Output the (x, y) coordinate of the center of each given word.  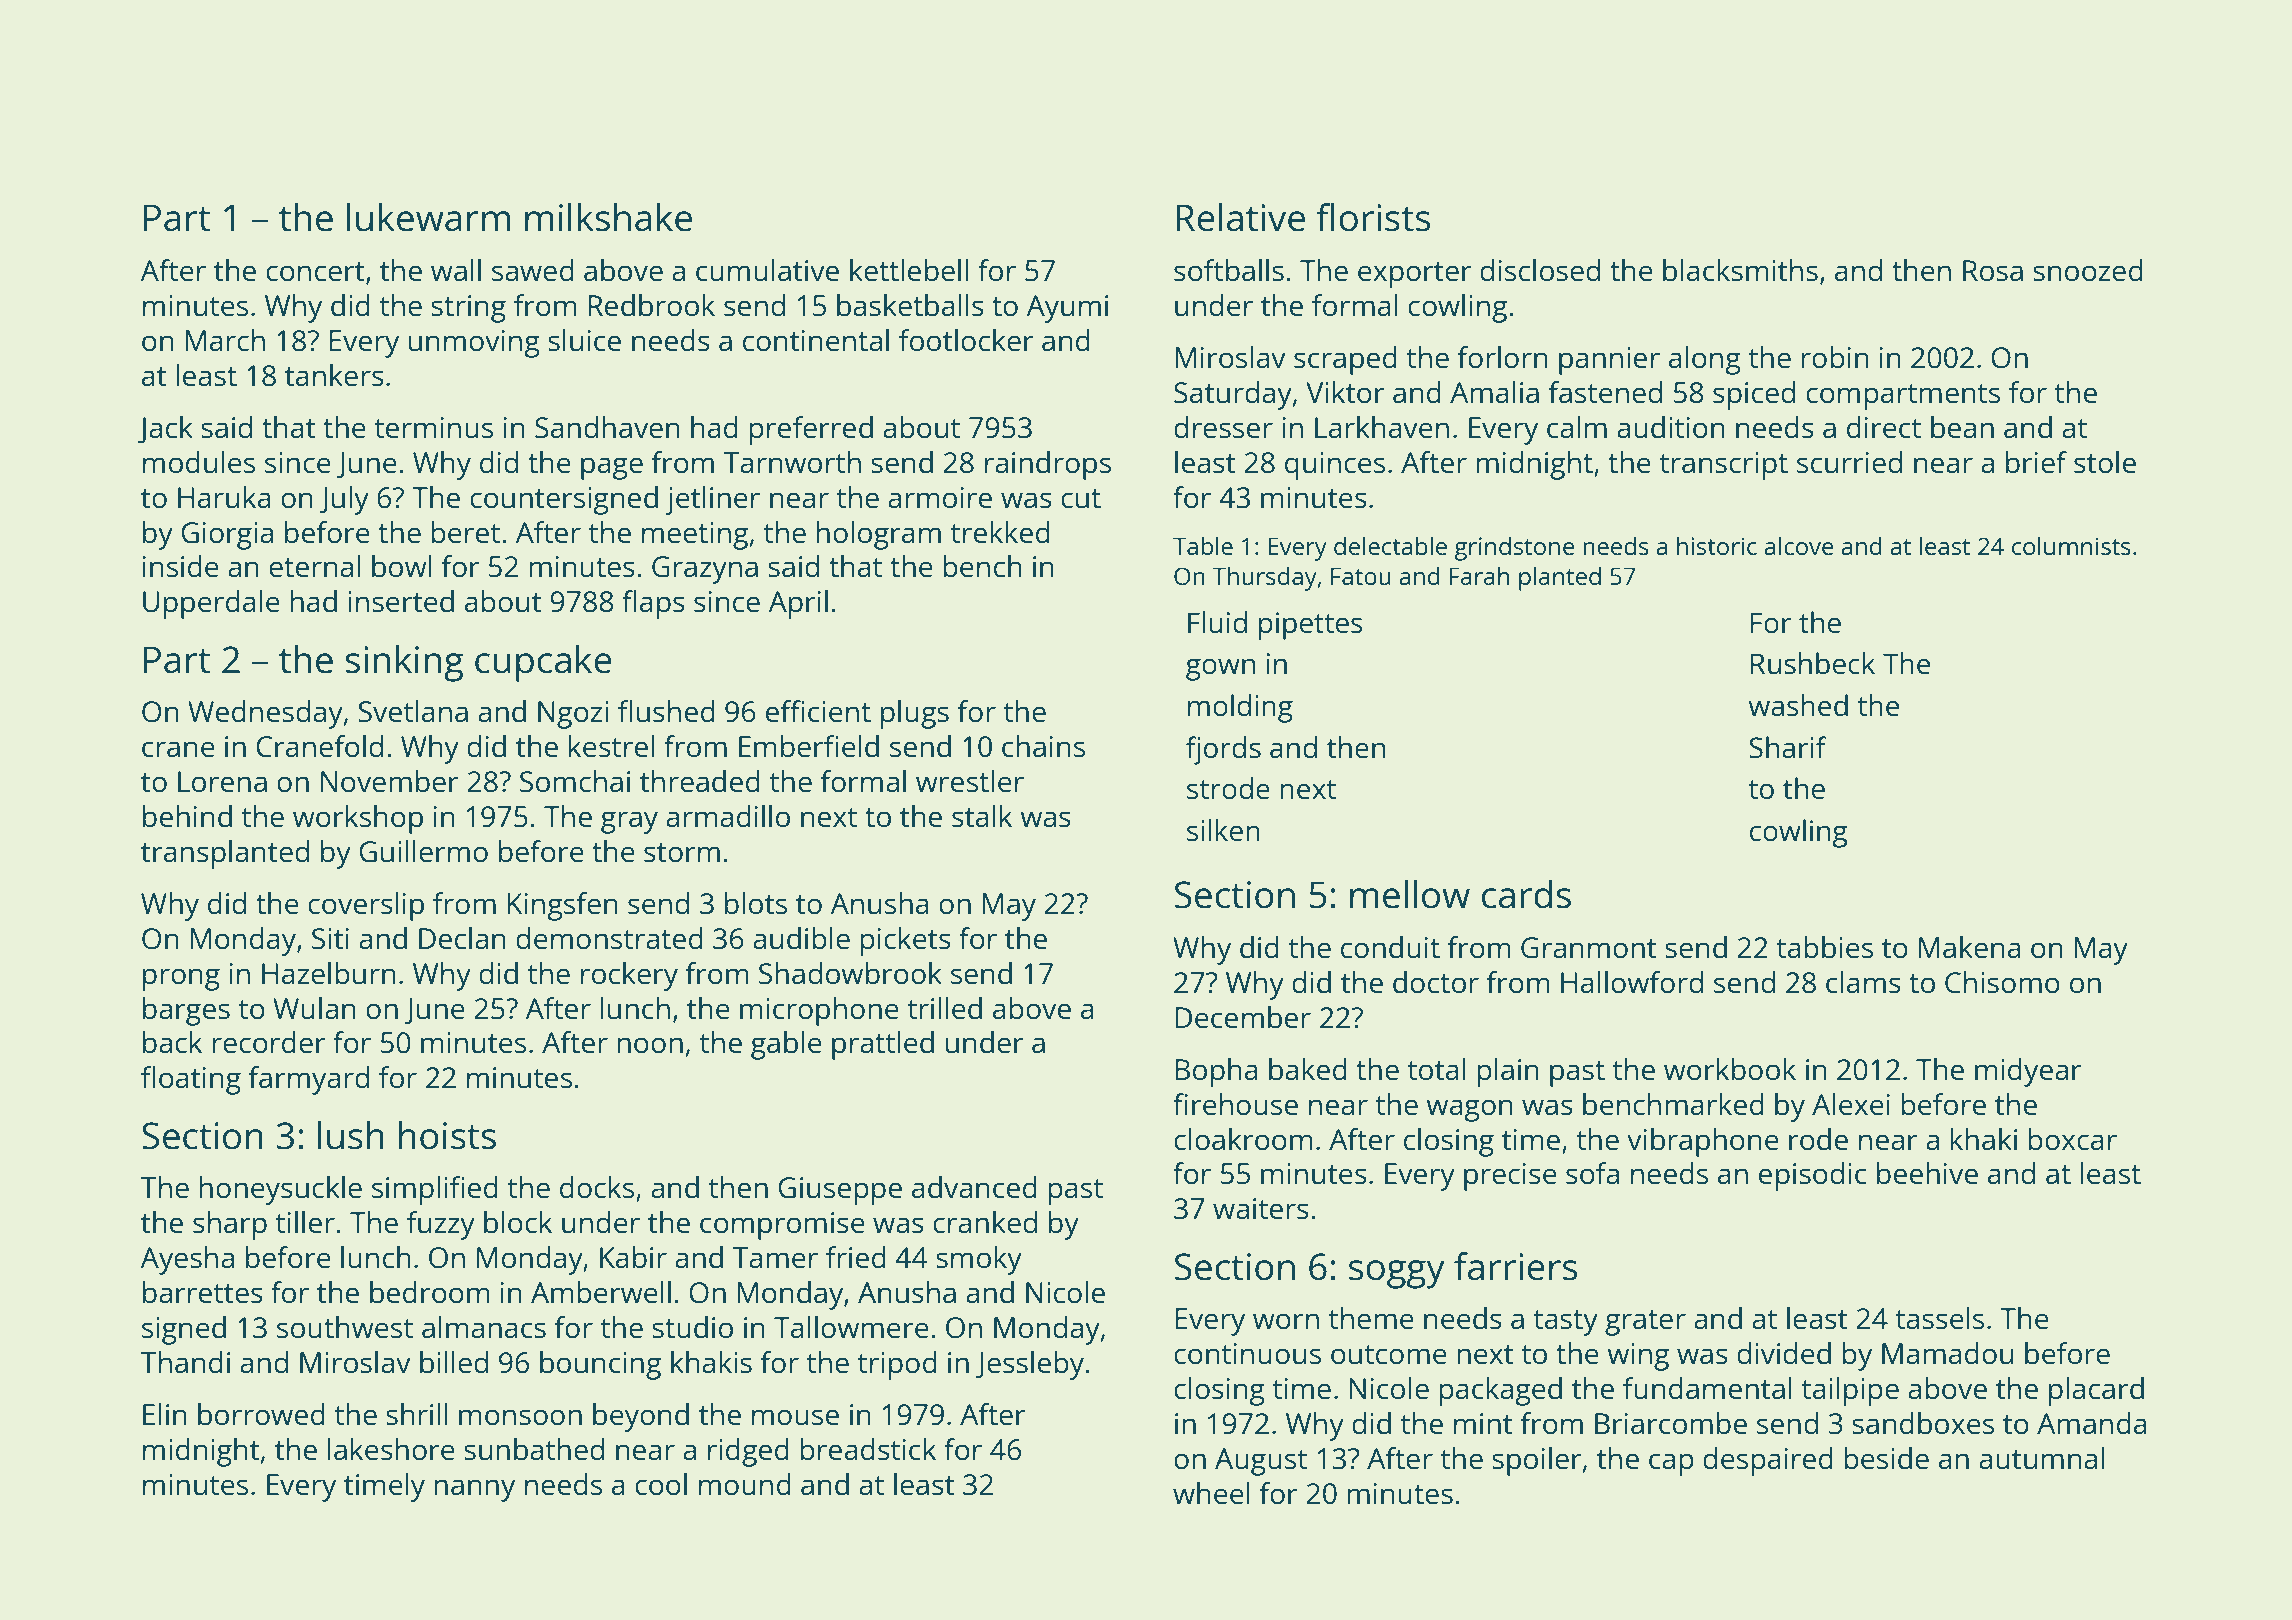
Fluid (1217, 622)
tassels (1940, 1318)
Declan (462, 938)
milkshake (608, 217)
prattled (883, 1045)
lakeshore (391, 1449)
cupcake (543, 663)
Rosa (1993, 270)
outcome (1389, 1354)
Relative (1240, 217)
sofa (1592, 1173)
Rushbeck (1813, 663)
